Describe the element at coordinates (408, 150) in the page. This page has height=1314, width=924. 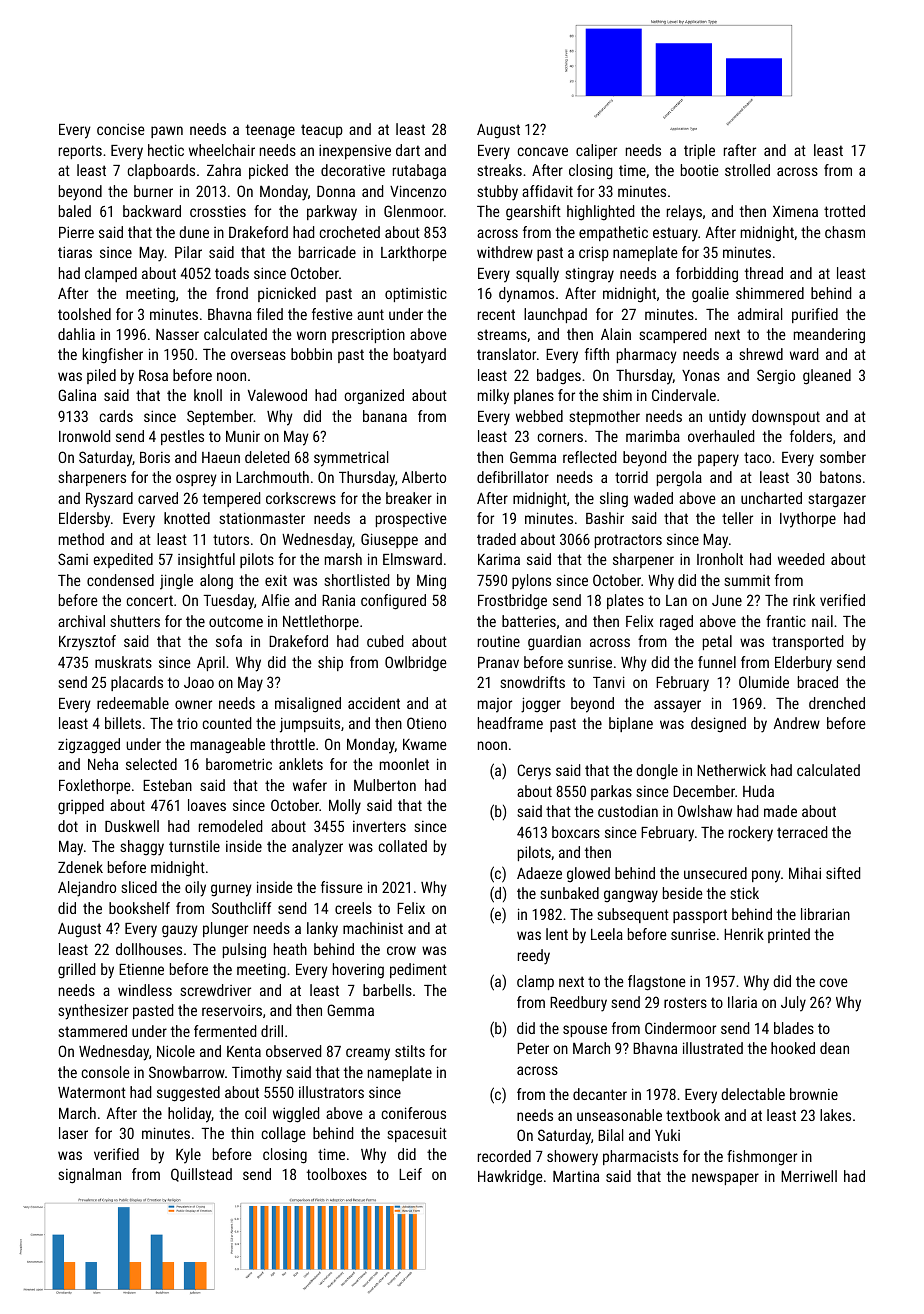
I see `dart` at that location.
